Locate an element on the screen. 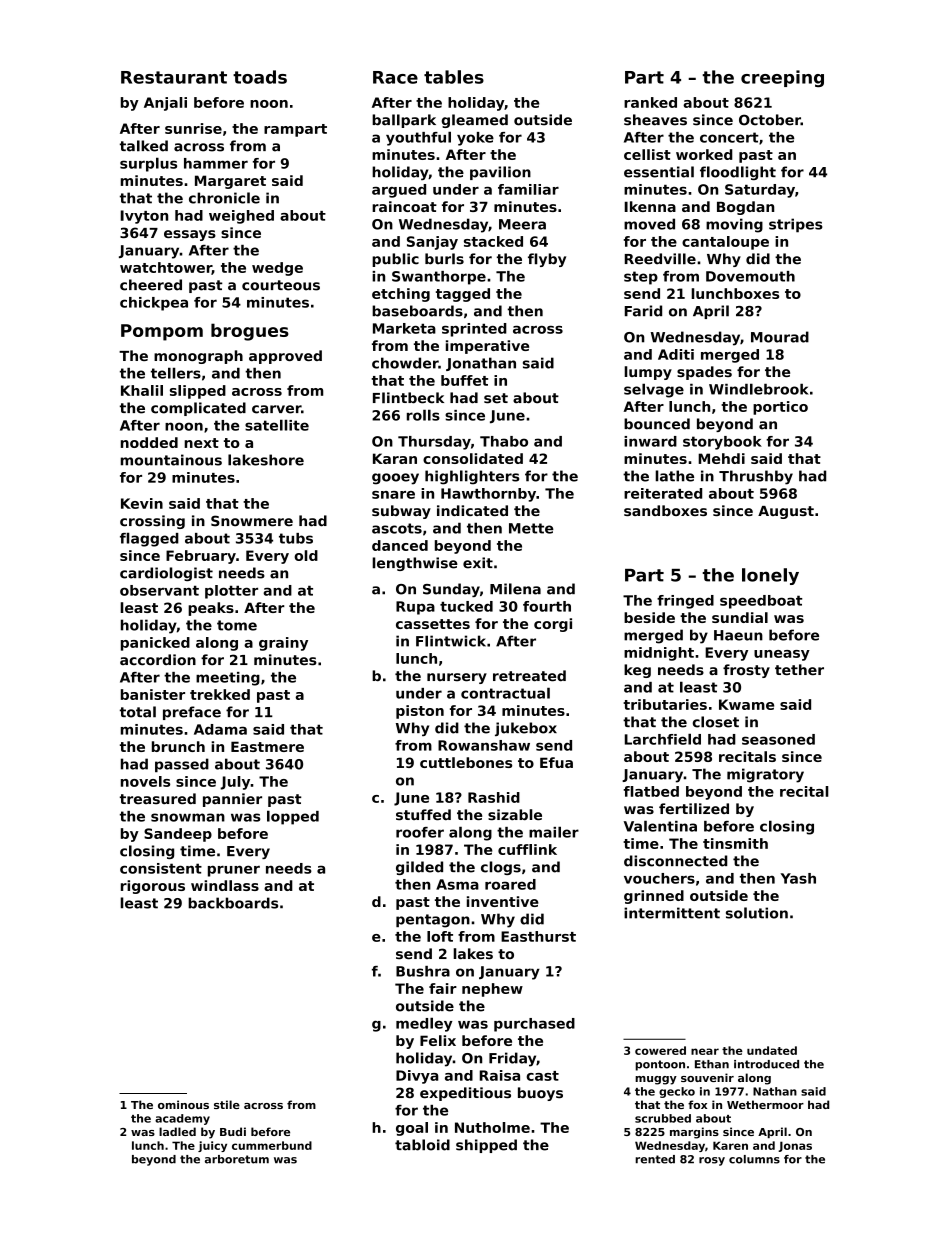 Image resolution: width=952 pixels, height=1233 pixels. tome is located at coordinates (237, 625).
